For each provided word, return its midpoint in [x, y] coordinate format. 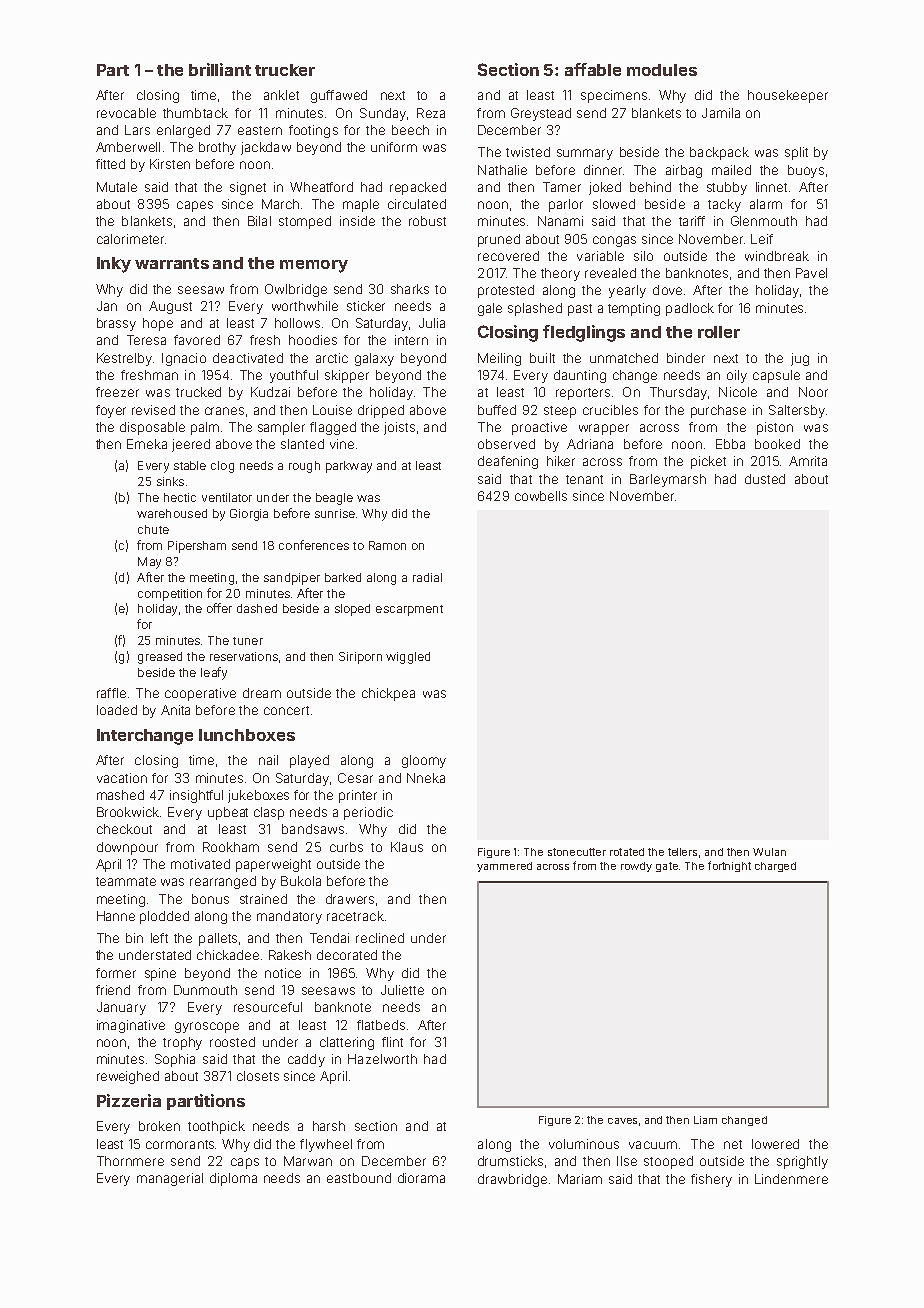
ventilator [227, 497]
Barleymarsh [668, 480]
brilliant [220, 69]
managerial [170, 1179]
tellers [682, 852]
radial [427, 577]
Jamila [721, 113]
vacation [122, 778]
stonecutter [577, 852]
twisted [528, 152]
